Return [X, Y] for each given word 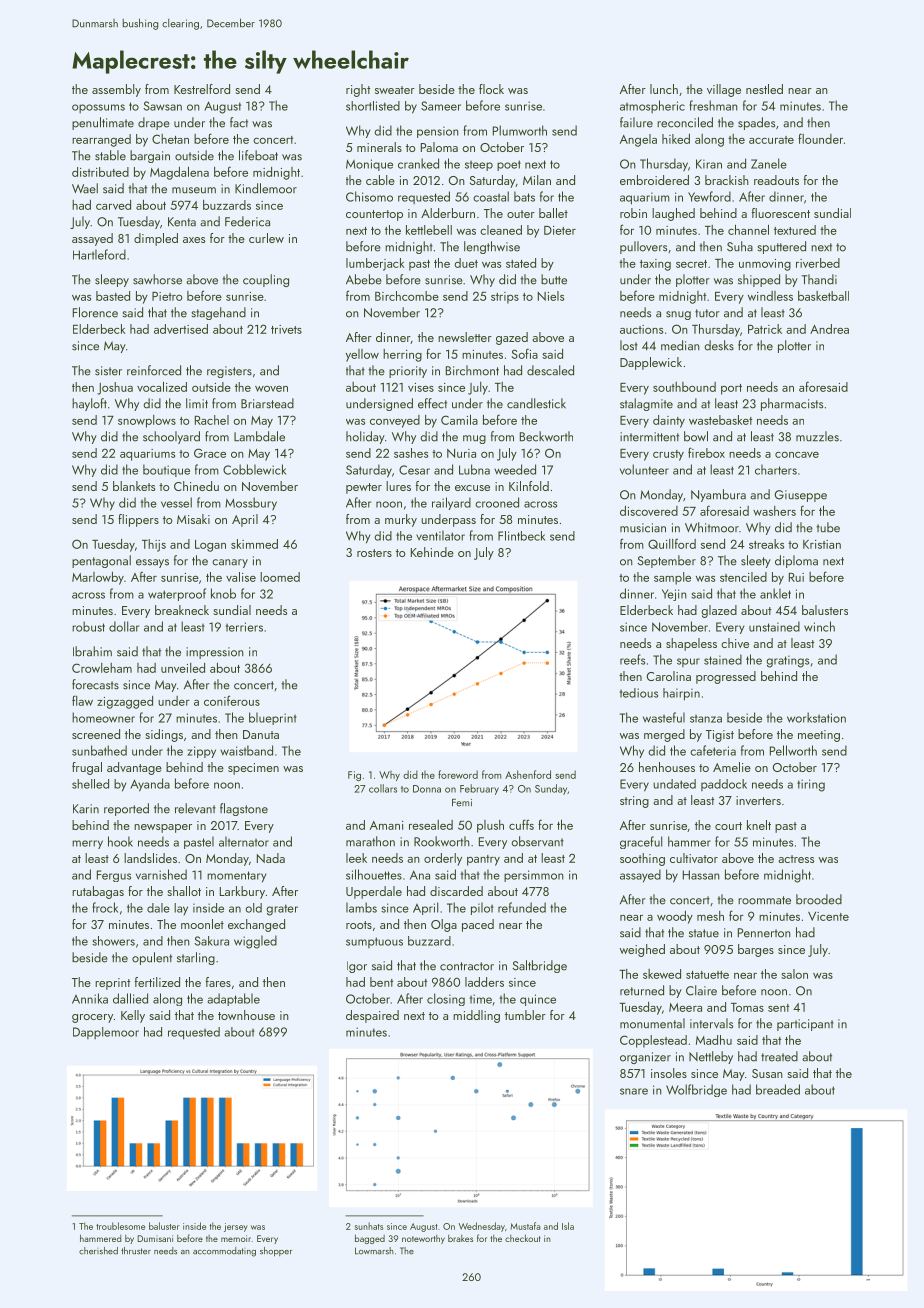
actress [796, 859]
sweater [395, 90]
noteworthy [423, 1239]
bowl [696, 436]
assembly [116, 90]
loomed [280, 577]
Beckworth [546, 436]
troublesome [120, 1226]
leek [356, 858]
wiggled [255, 942]
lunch [664, 89]
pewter [364, 488]
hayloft [89, 404]
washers [774, 511]
